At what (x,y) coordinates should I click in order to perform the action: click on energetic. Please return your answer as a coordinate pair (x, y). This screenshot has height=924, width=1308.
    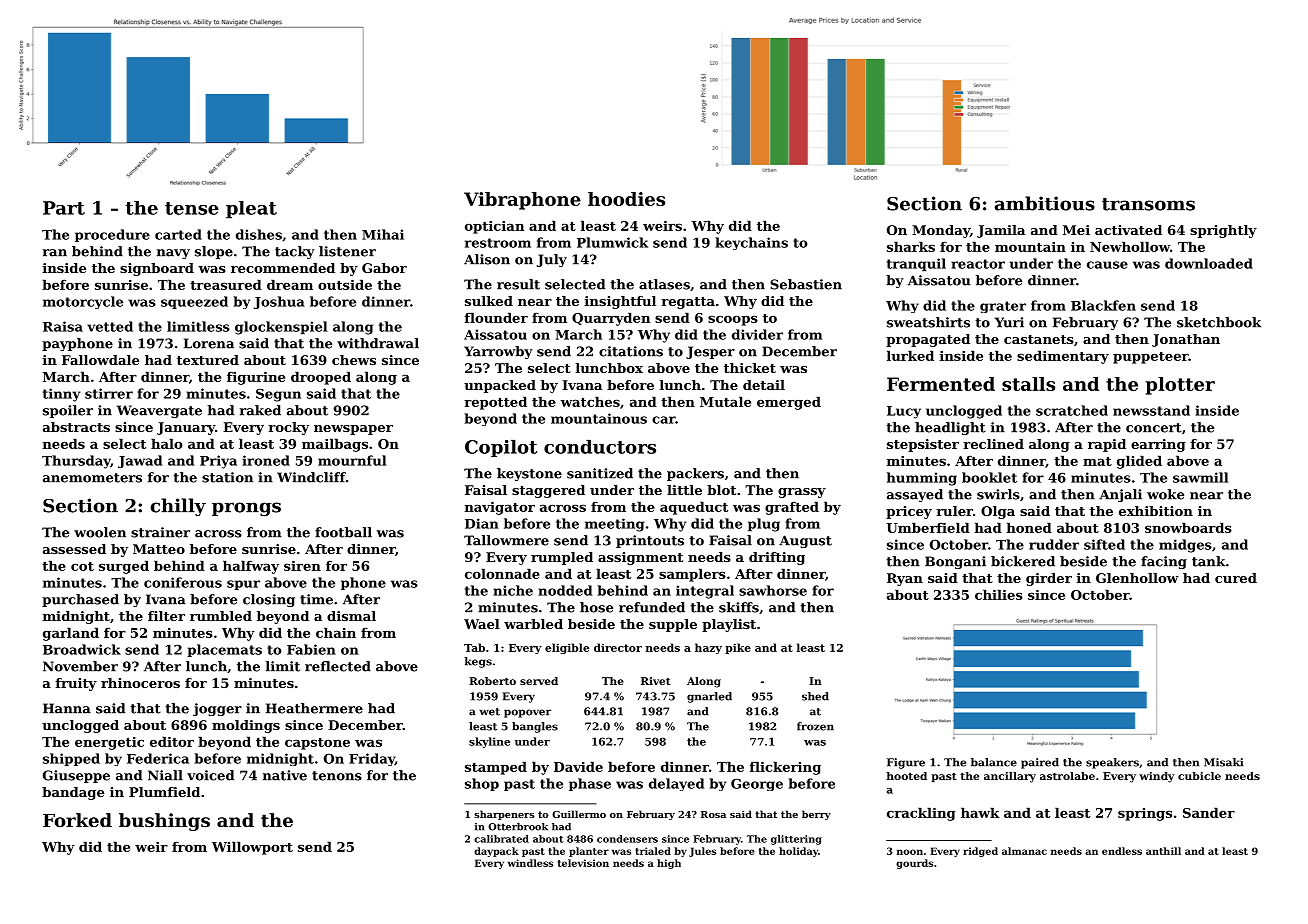
    Looking at the image, I should click on (109, 743).
